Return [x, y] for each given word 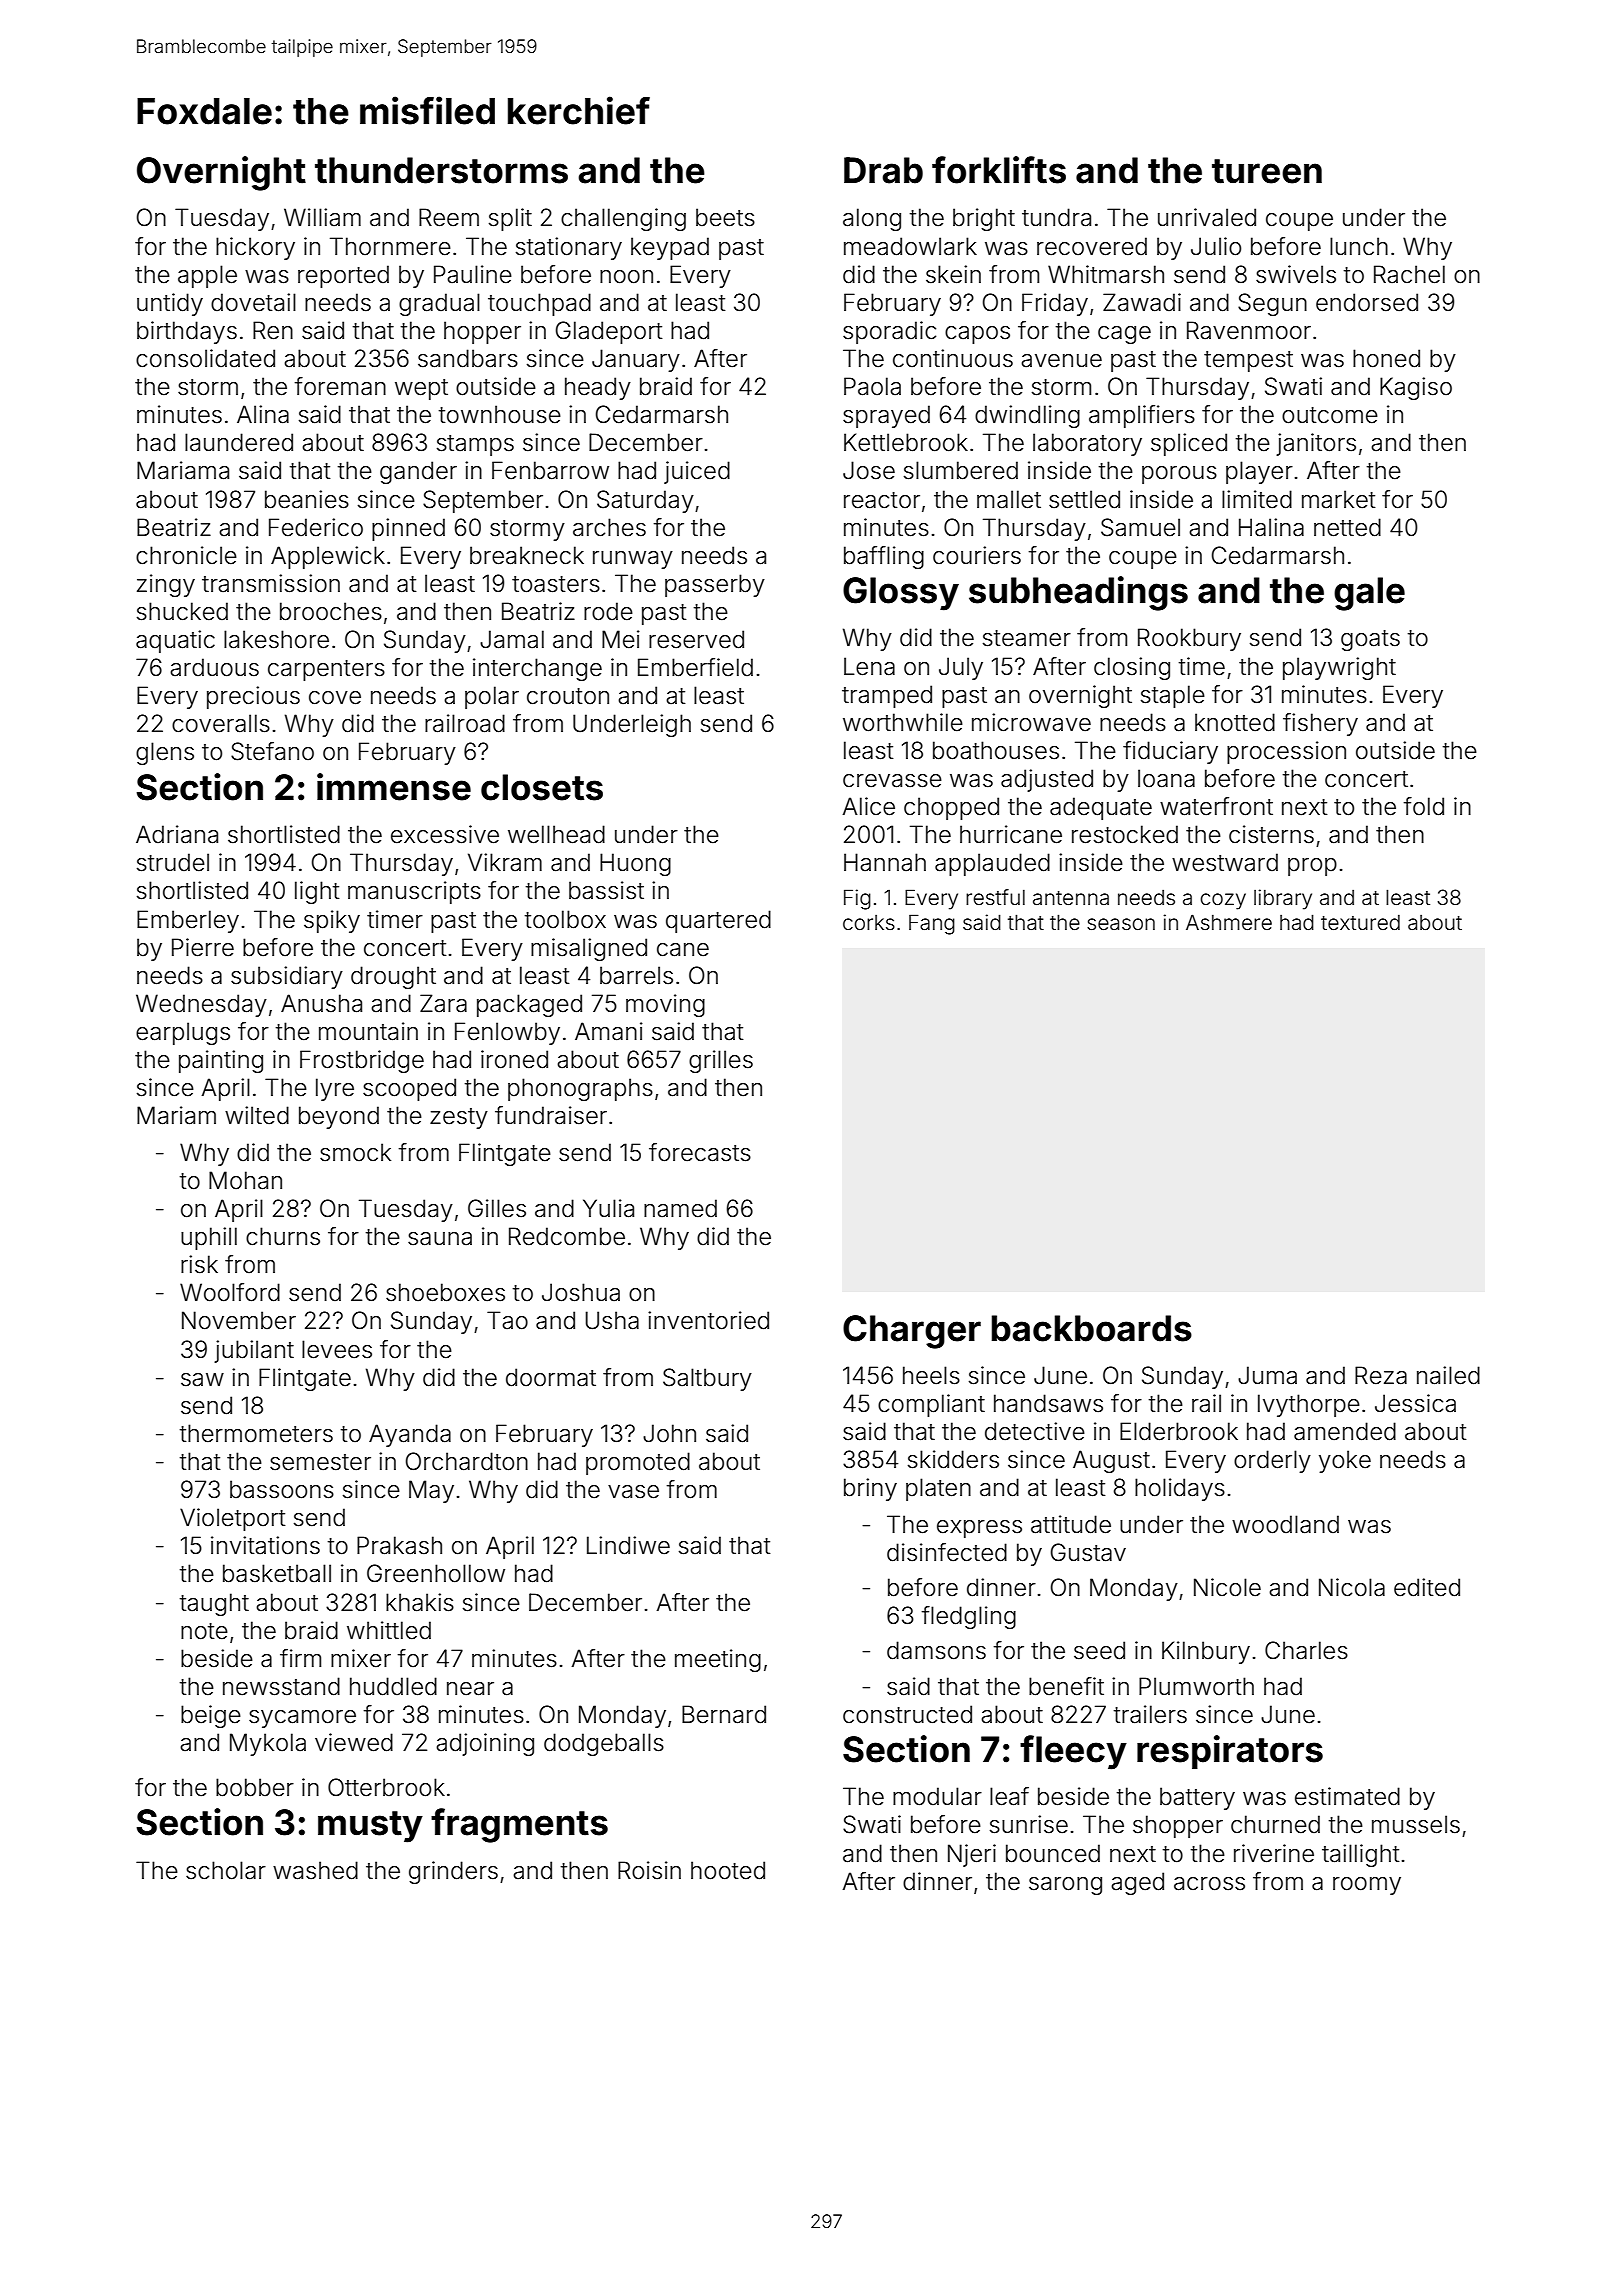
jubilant [254, 1351]
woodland [1285, 1524]
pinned [408, 529]
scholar [226, 1870]
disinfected [947, 1552]
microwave [1031, 722]
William [322, 217]
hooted [728, 1870]
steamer [1027, 638]
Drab [883, 170]
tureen [1267, 171]
